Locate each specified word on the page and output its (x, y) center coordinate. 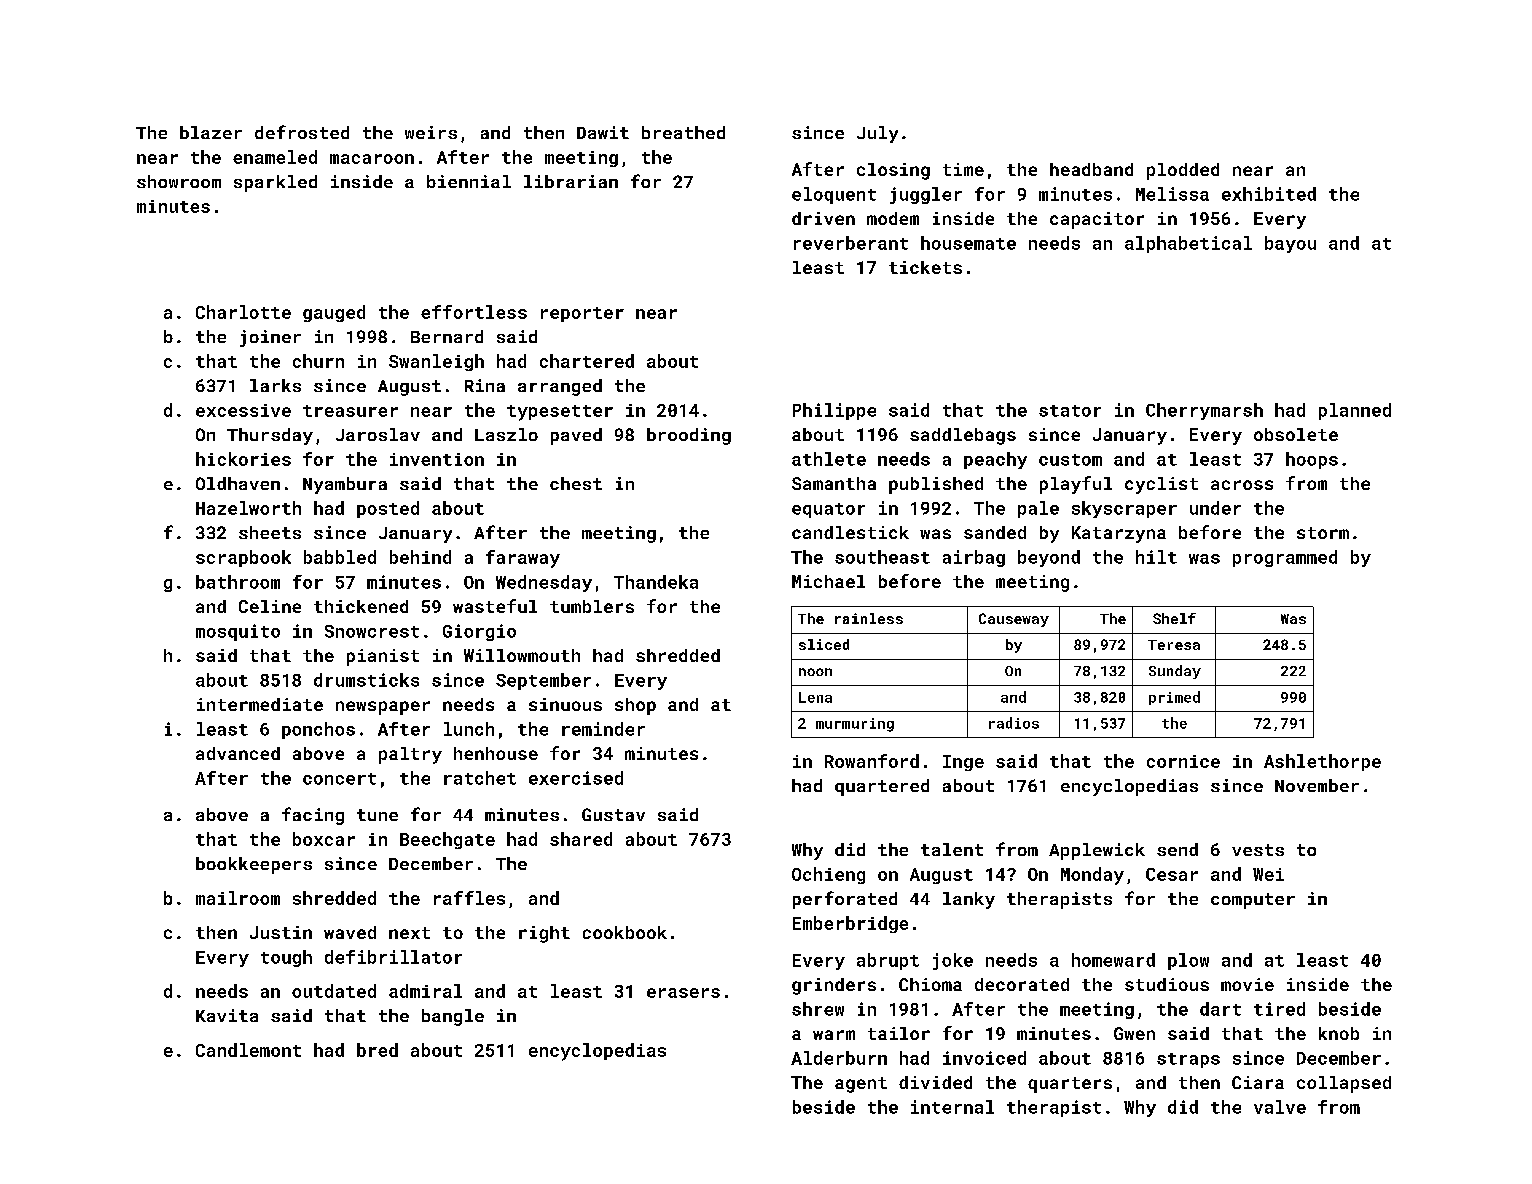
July (877, 134)
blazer (211, 132)
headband (1091, 169)
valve (1280, 1107)
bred (377, 1050)
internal (952, 1107)
